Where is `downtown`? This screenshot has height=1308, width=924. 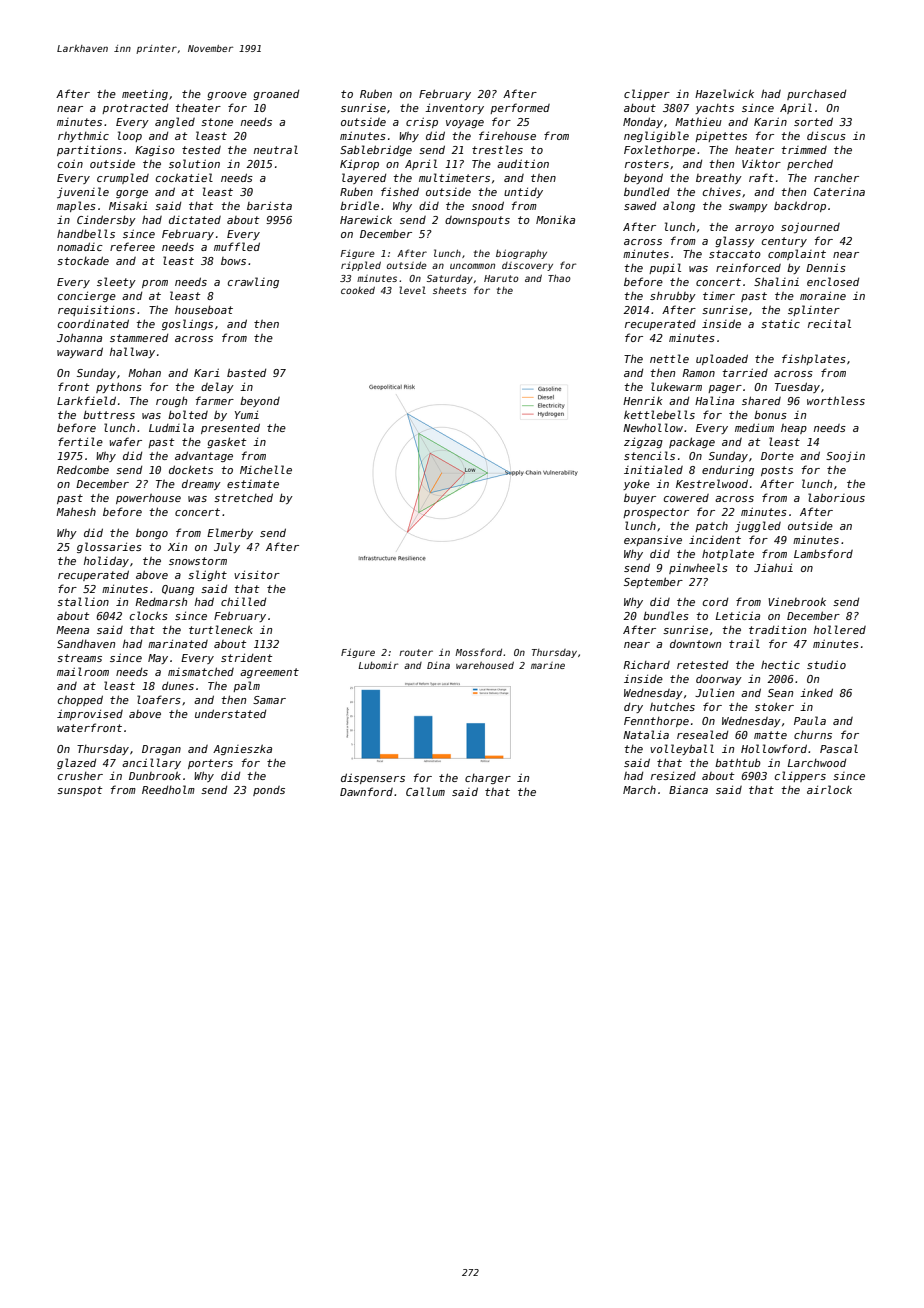
downtown is located at coordinates (695, 643).
